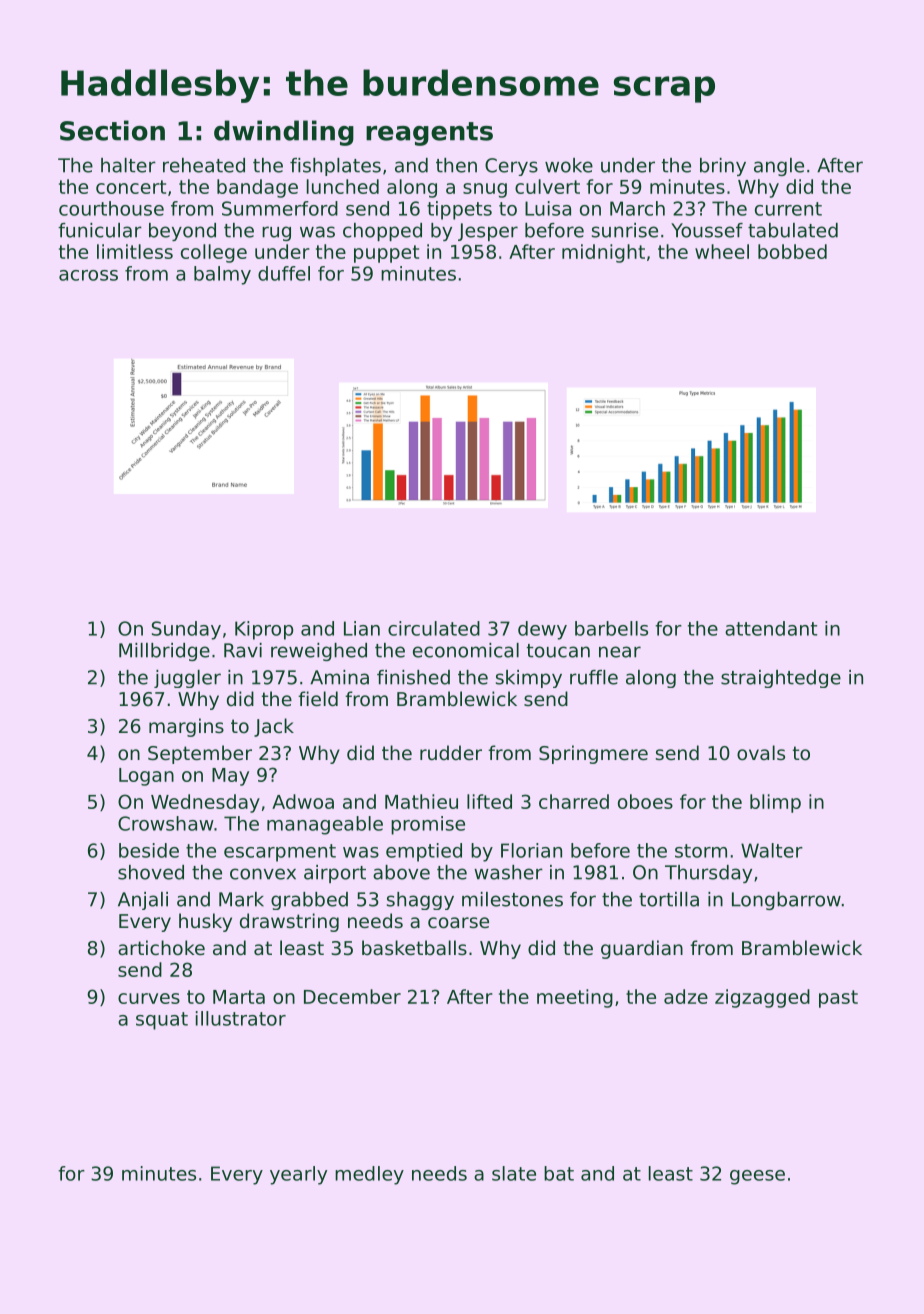 The height and width of the screenshot is (1314, 924). Describe the element at coordinates (151, 872) in the screenshot. I see `shoved` at that location.
